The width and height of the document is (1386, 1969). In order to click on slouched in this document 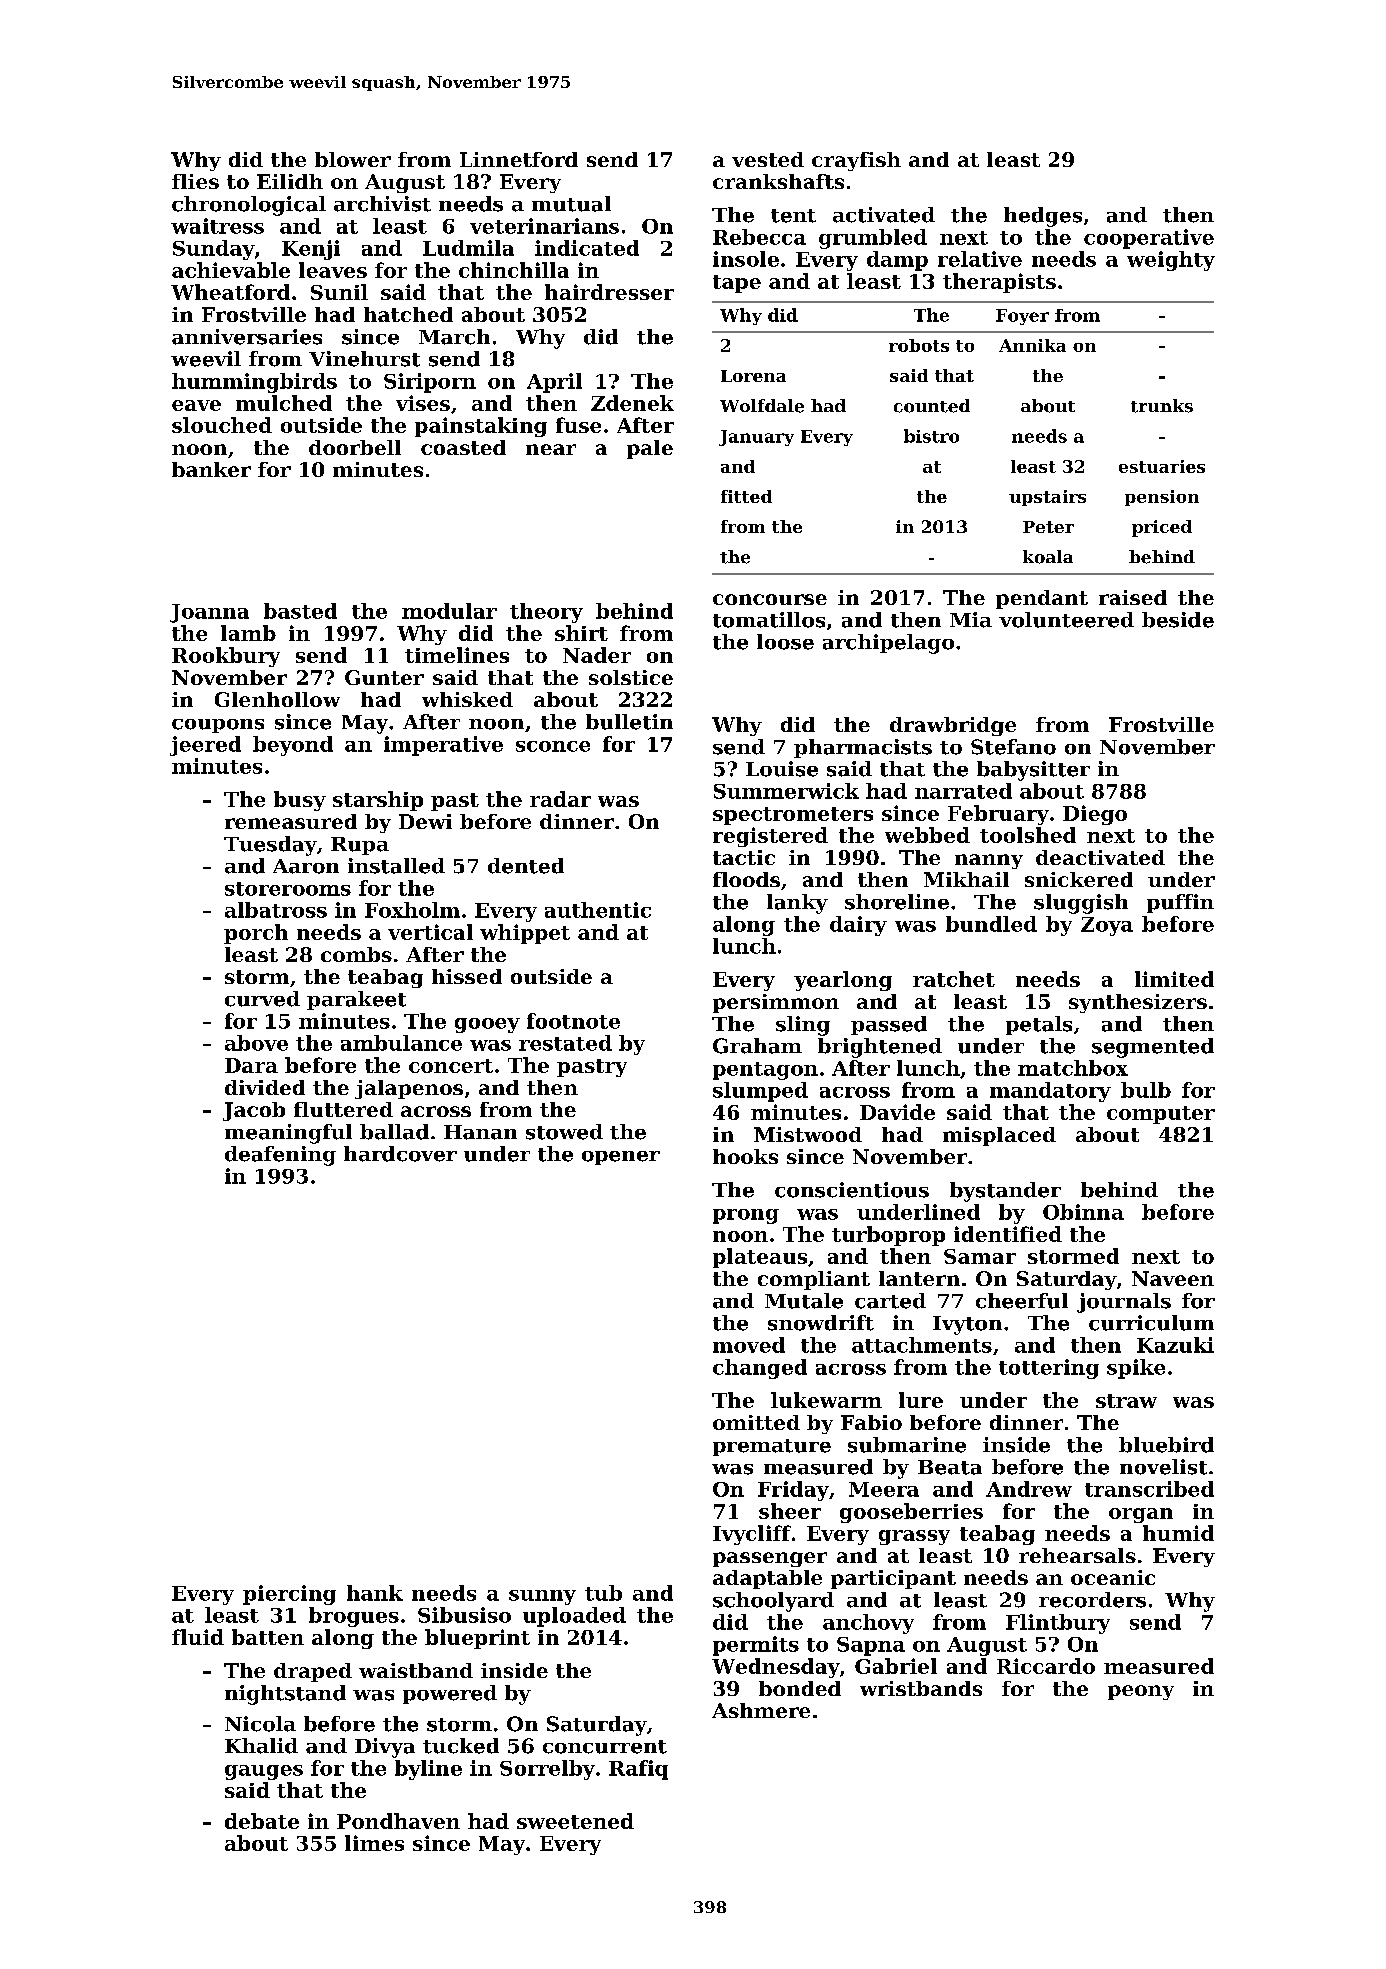, I will do `click(222, 425)`.
